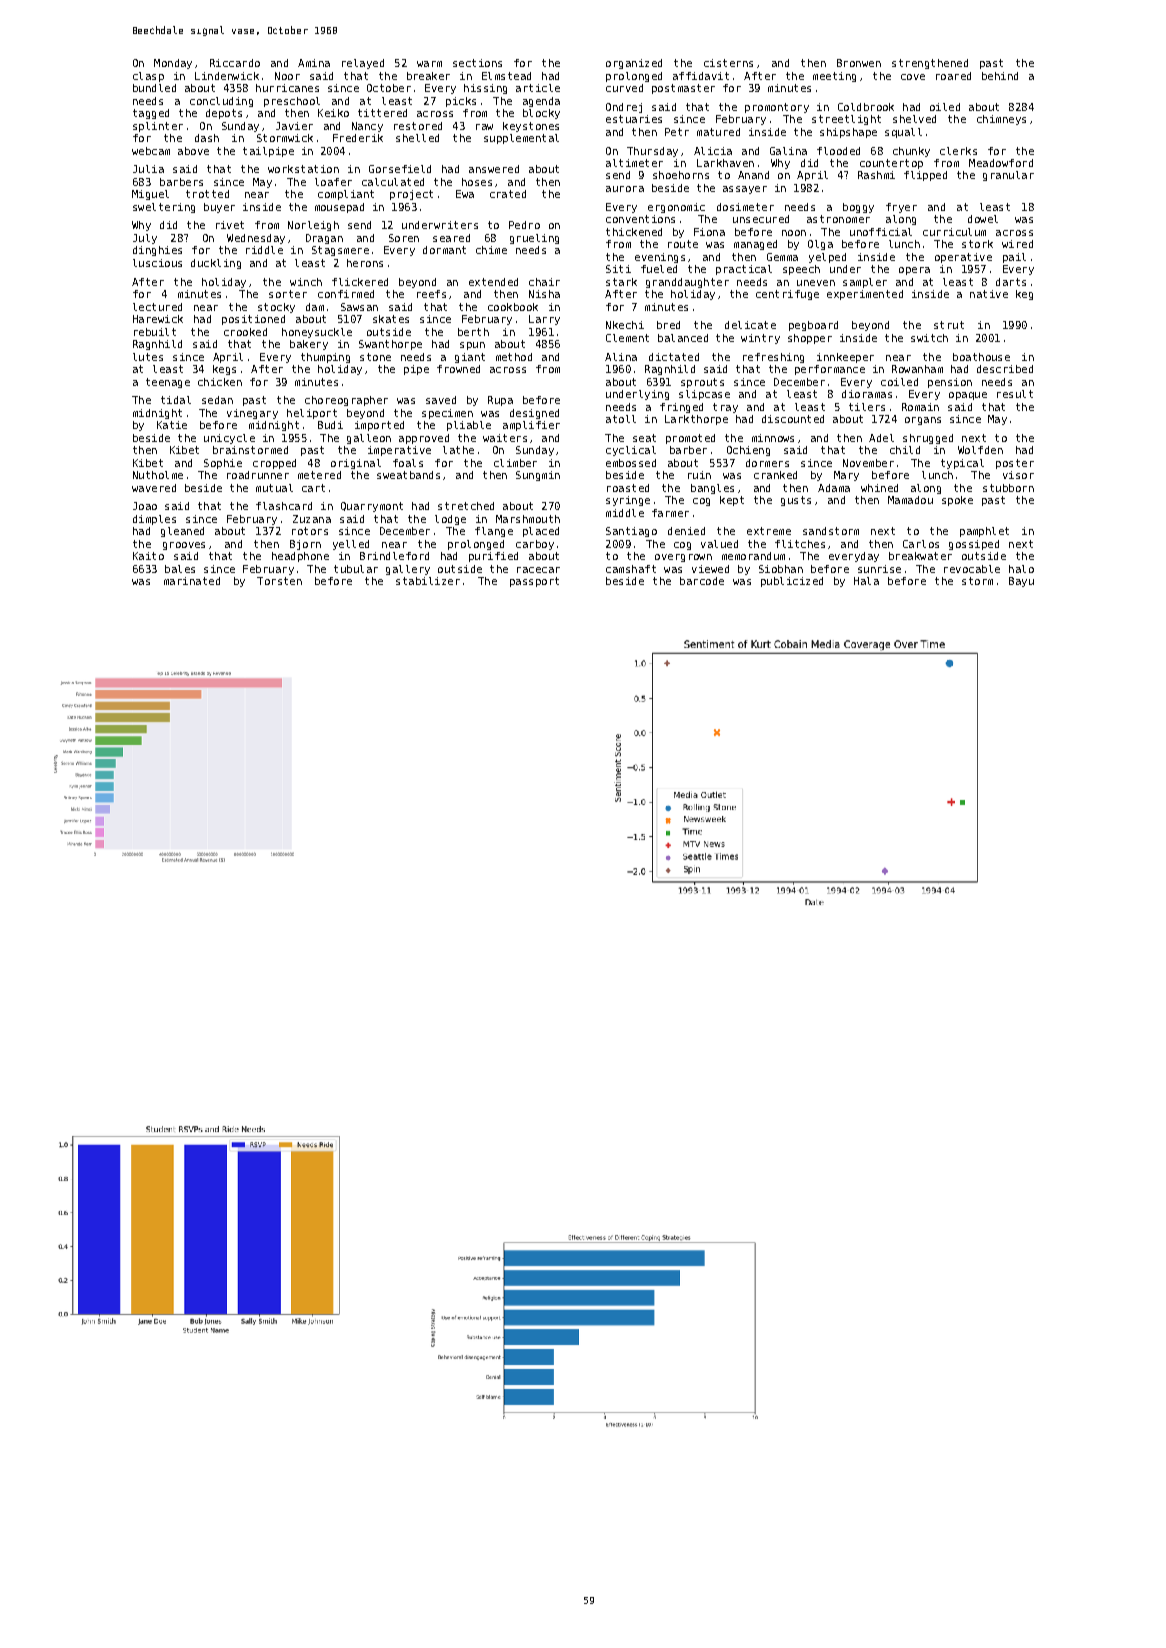  What do you see at coordinates (477, 182) in the screenshot?
I see `hoses` at bounding box center [477, 182].
